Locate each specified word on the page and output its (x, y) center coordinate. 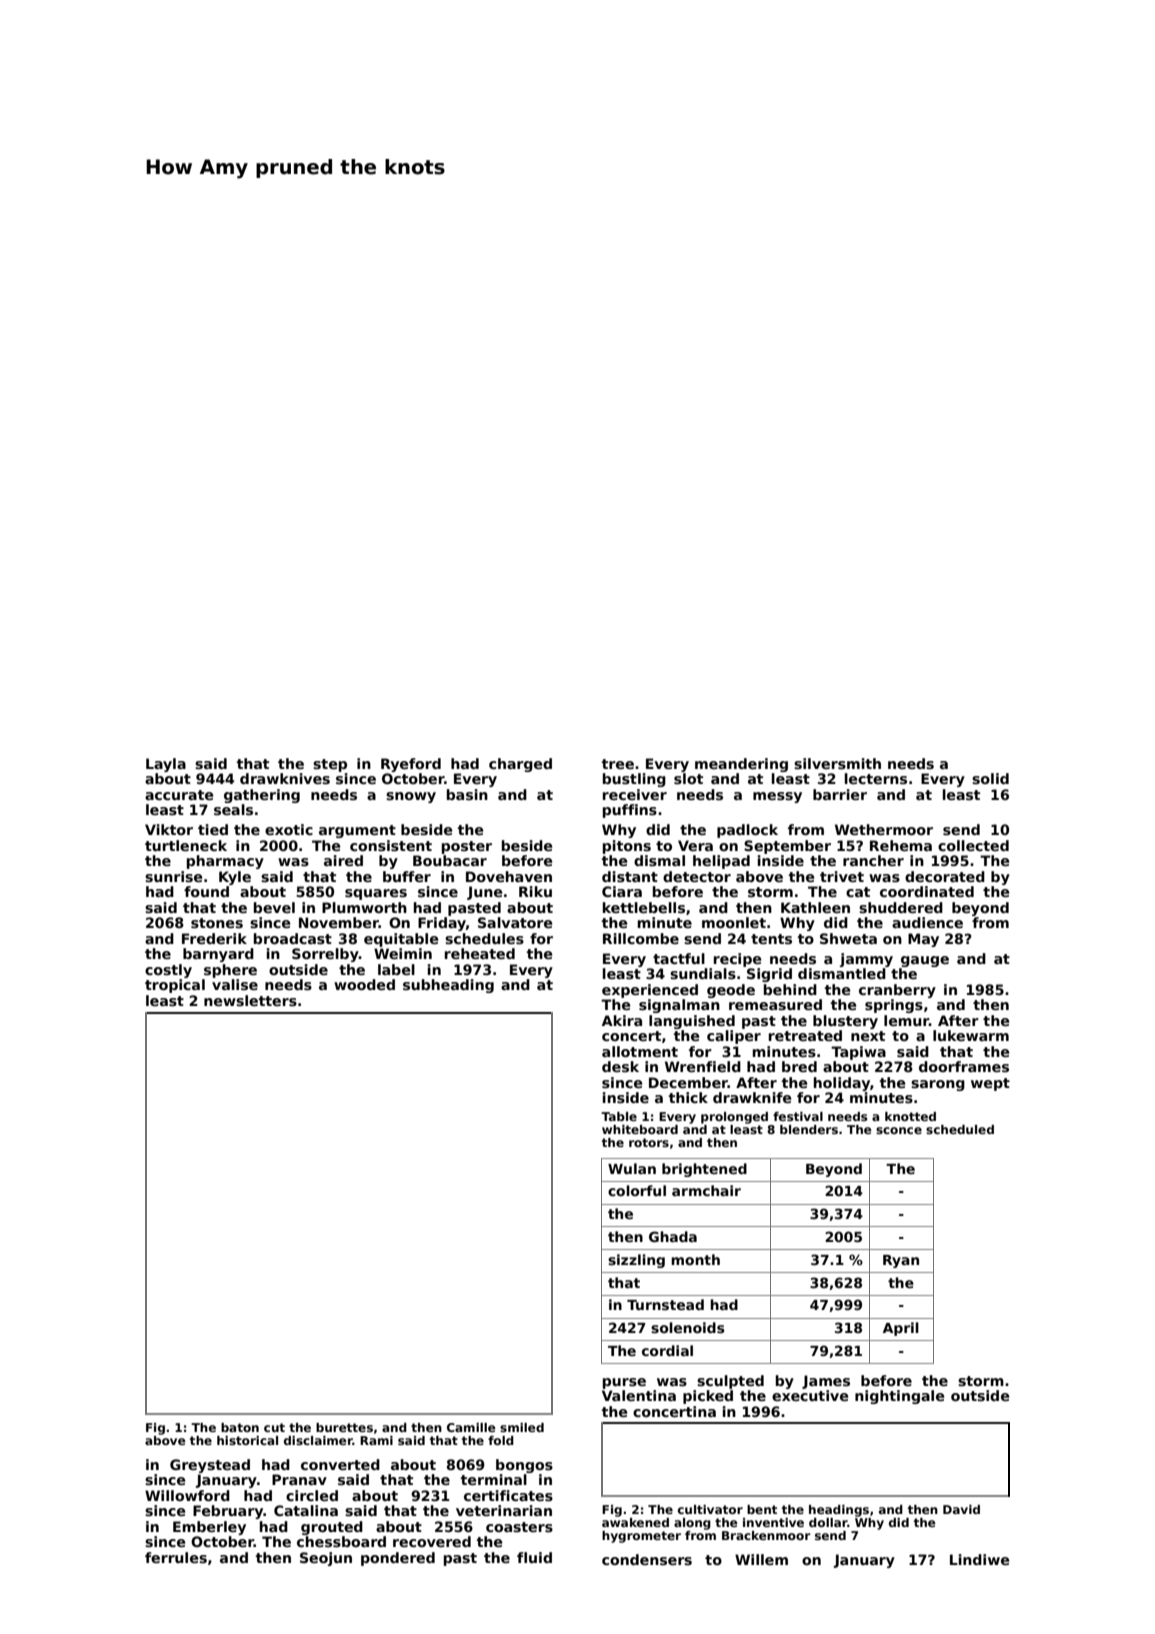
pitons (627, 847)
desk (620, 1066)
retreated (805, 1035)
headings (839, 1511)
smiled (522, 1427)
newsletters (250, 1000)
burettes (344, 1427)
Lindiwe (979, 1559)
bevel (274, 907)
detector (697, 876)
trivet (842, 876)
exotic (289, 829)
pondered (398, 1559)
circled (312, 1495)
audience (927, 922)
